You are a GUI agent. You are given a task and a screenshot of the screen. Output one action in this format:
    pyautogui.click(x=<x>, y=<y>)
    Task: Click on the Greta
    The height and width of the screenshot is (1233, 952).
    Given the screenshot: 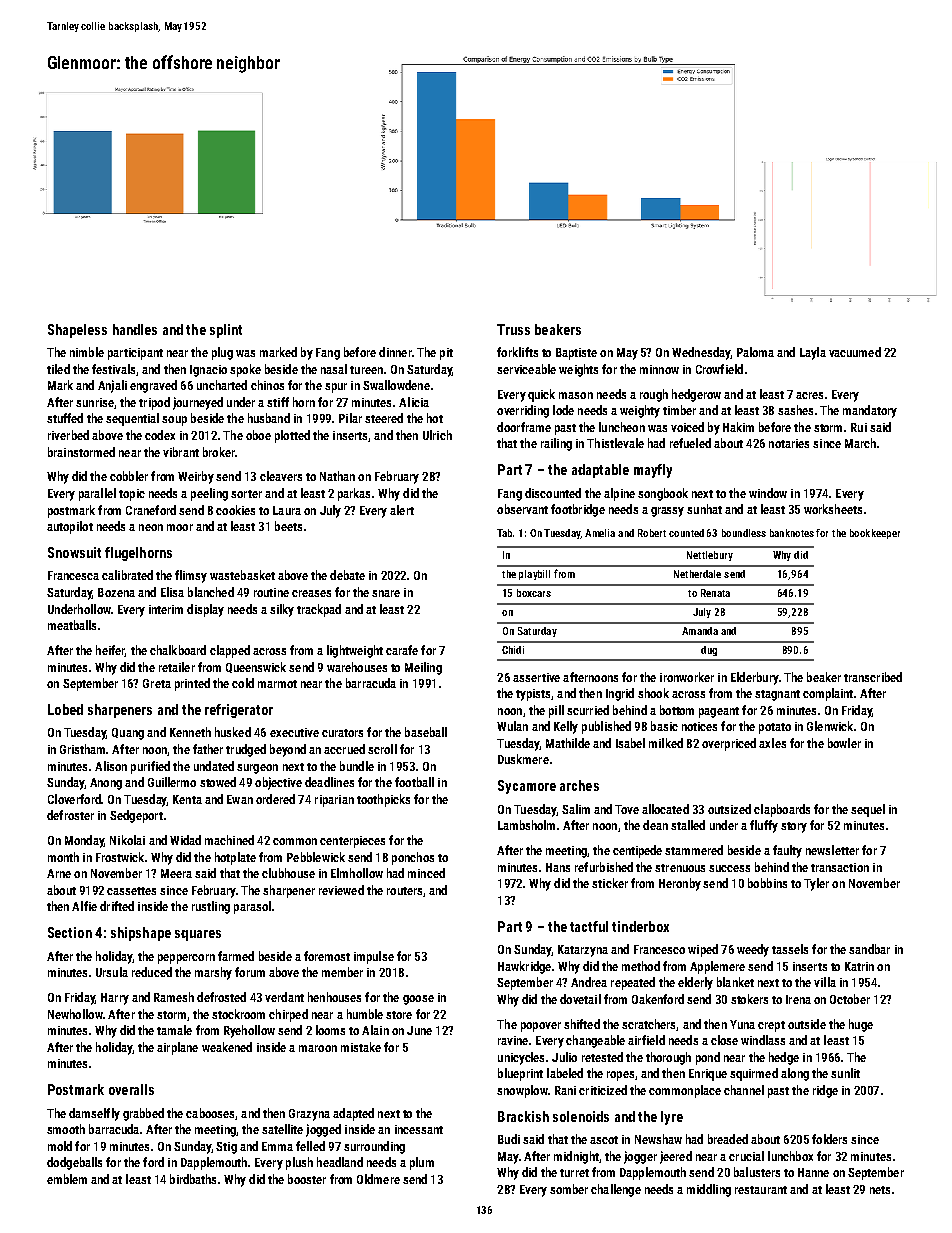 What is the action you would take?
    pyautogui.click(x=157, y=683)
